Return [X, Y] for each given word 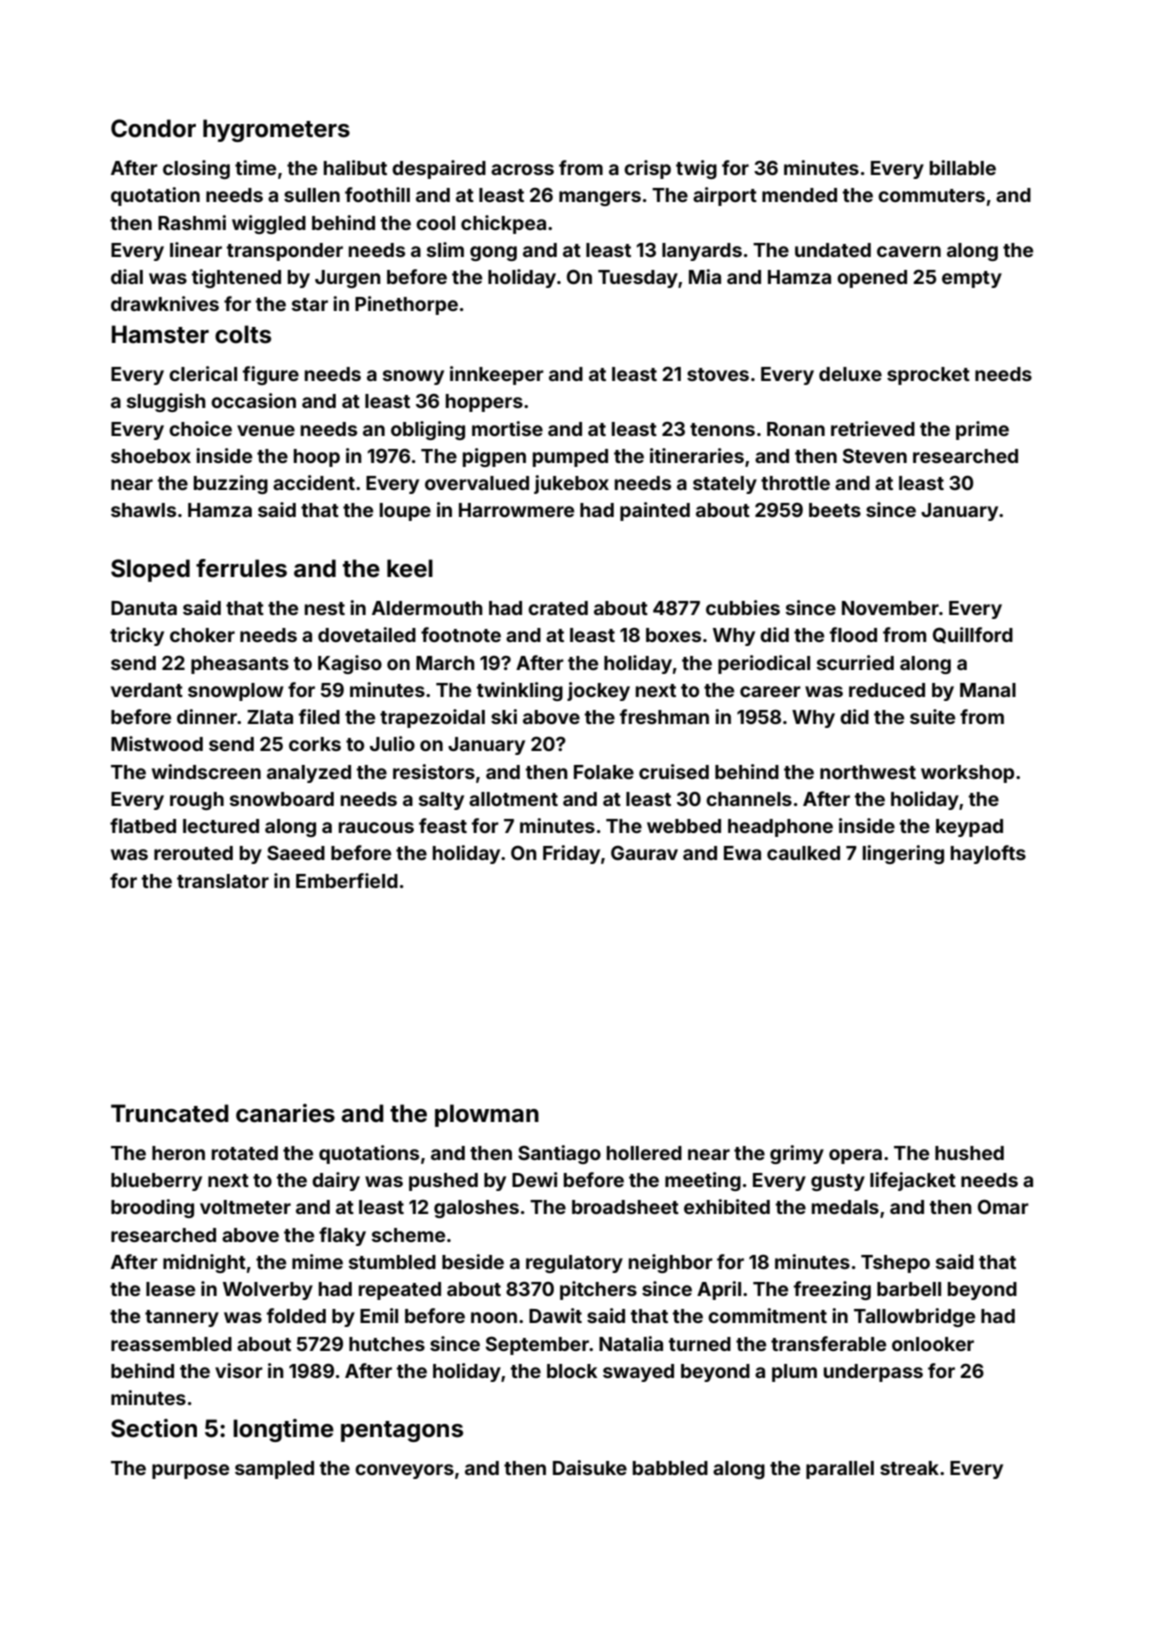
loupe [405, 512]
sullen [312, 195]
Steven [875, 455]
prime [982, 430]
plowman [487, 1115]
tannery [182, 1318]
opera [855, 1156]
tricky [137, 636]
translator [223, 881]
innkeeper [497, 375]
